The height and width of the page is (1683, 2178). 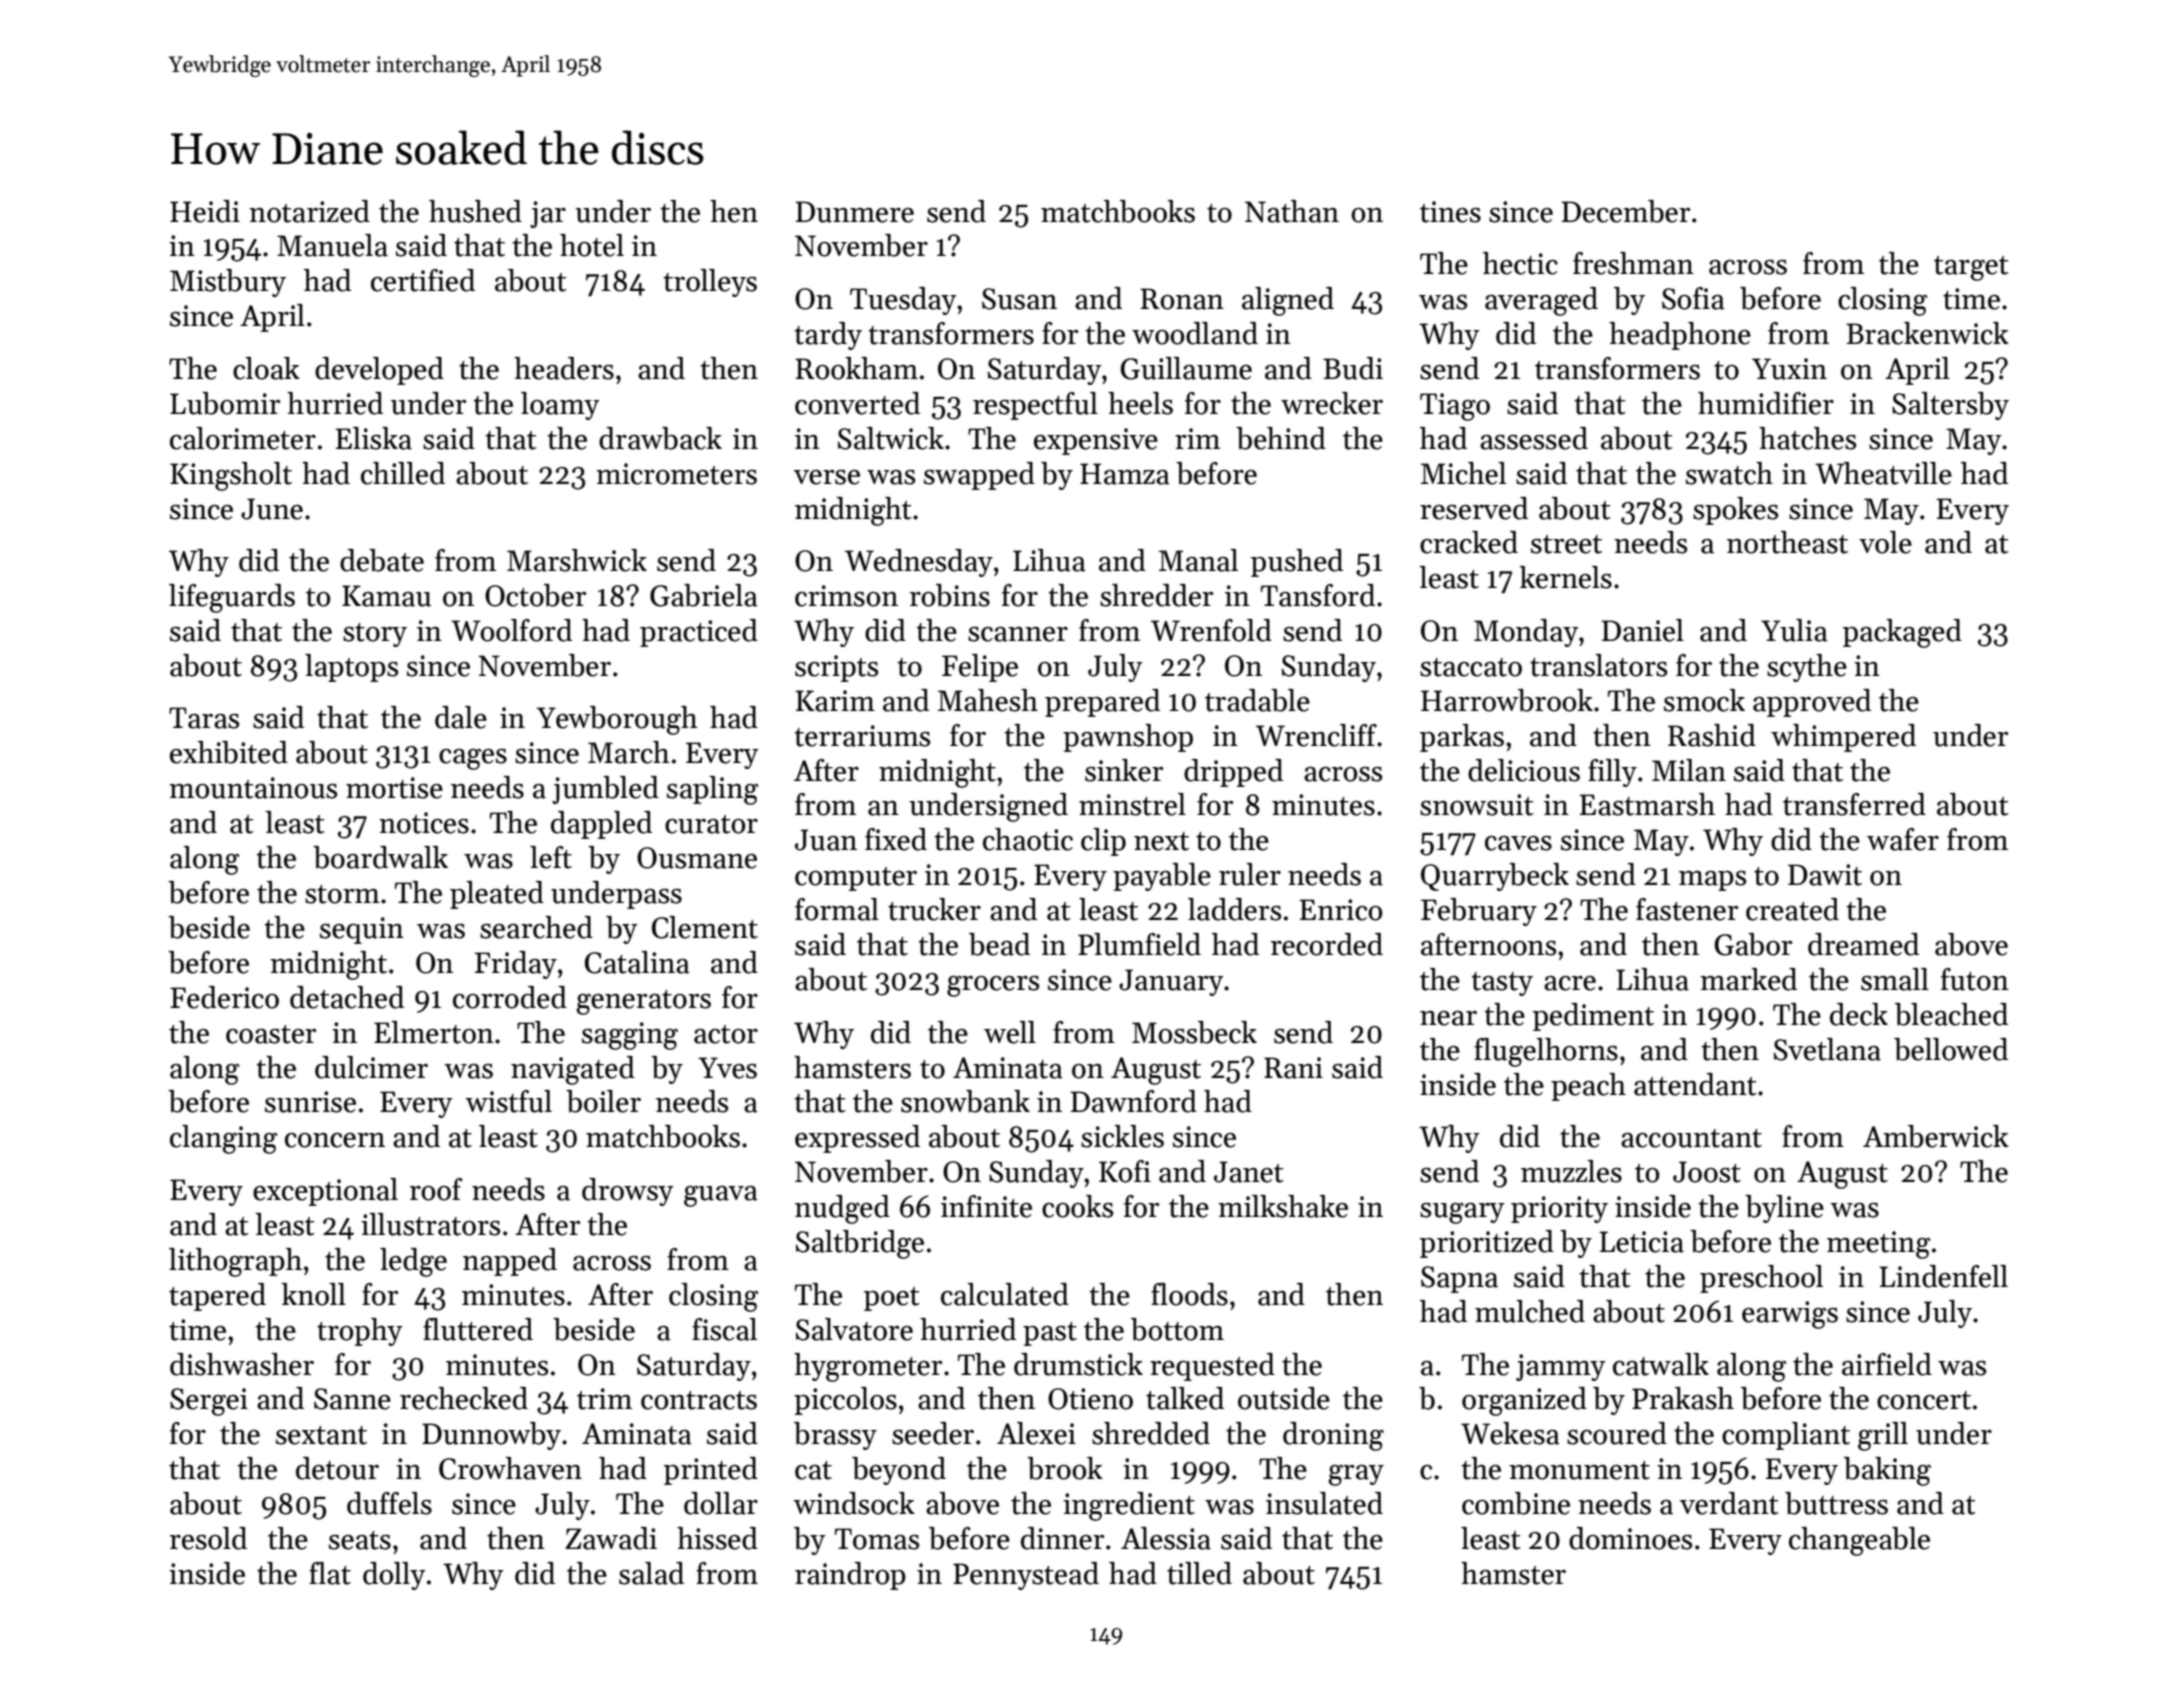 What do you see at coordinates (1680, 336) in the page?
I see `headphone` at bounding box center [1680, 336].
